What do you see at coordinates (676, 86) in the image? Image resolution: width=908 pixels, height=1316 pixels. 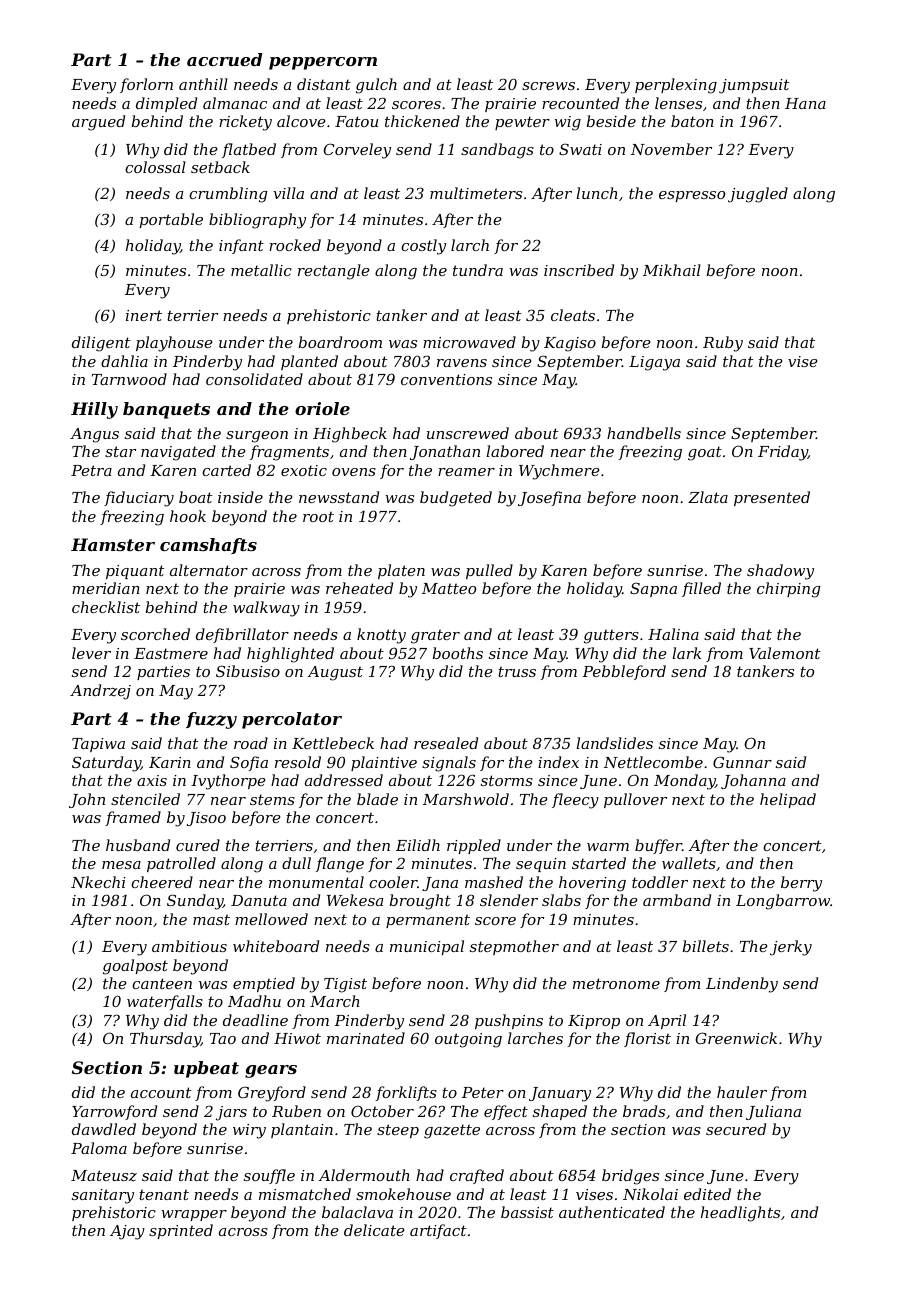 I see `perplexing` at bounding box center [676, 86].
